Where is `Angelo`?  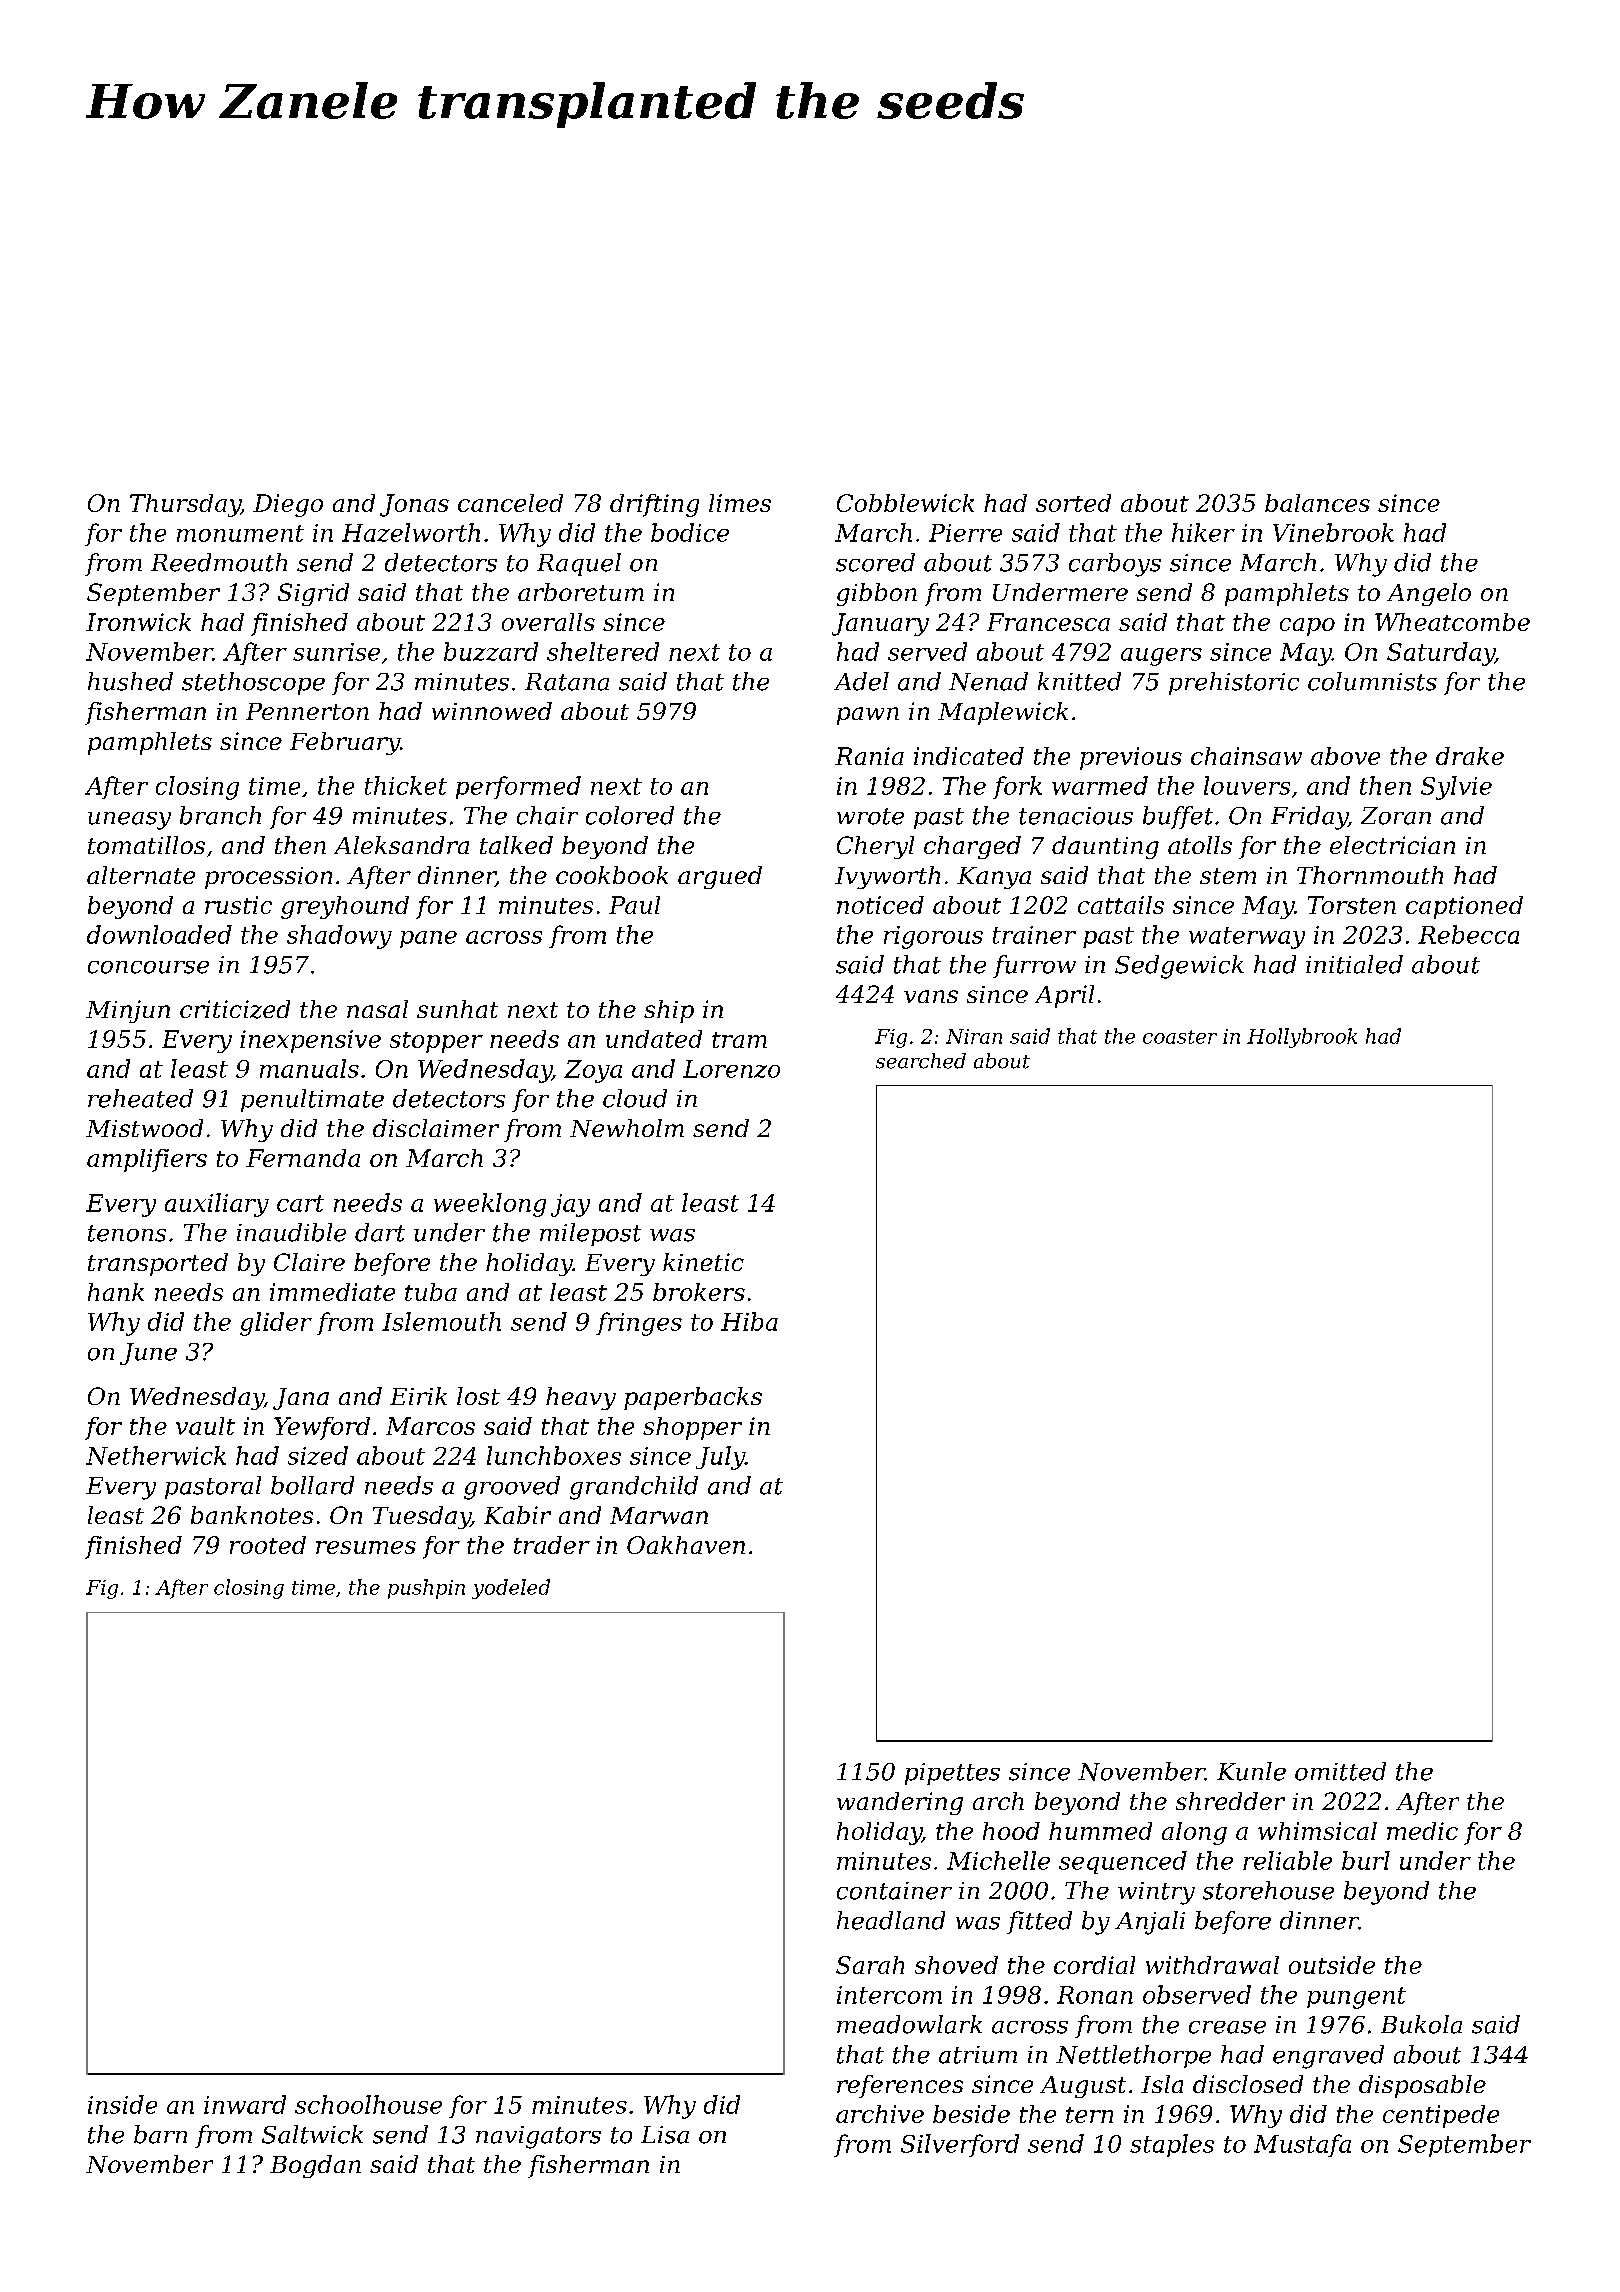 Angelo is located at coordinates (1429, 594).
